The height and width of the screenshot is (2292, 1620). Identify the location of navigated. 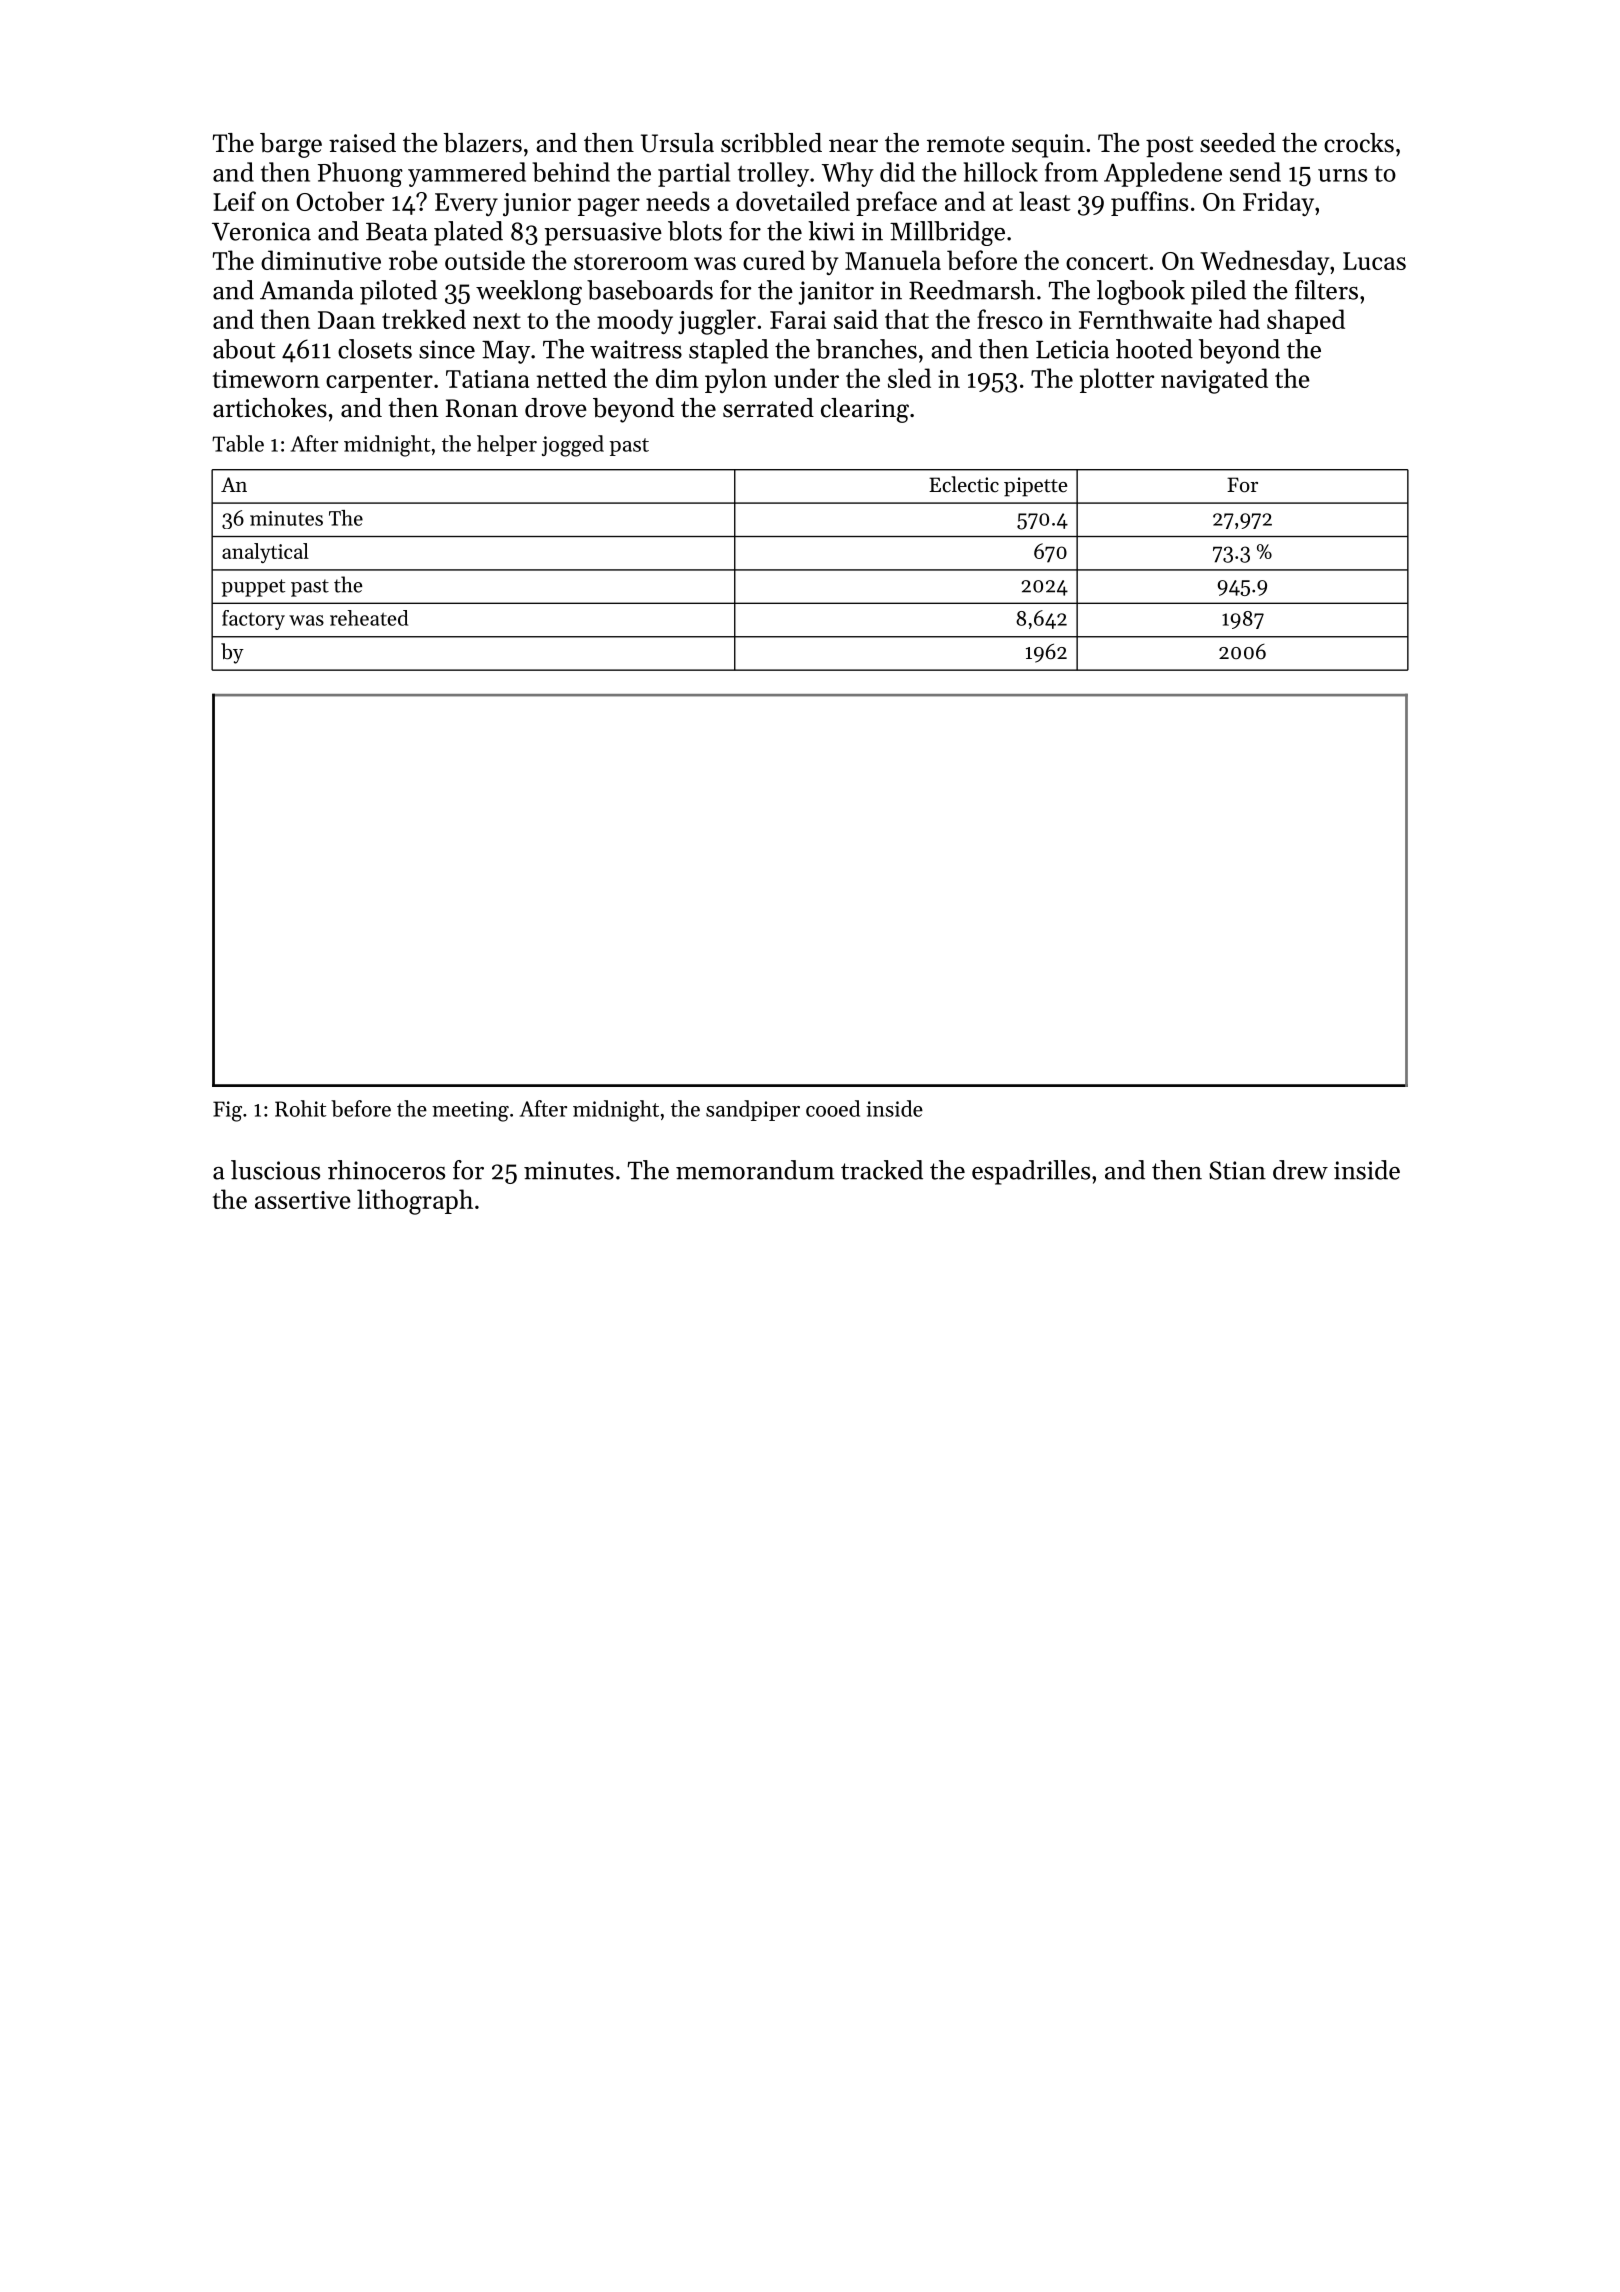
(1214, 381).
